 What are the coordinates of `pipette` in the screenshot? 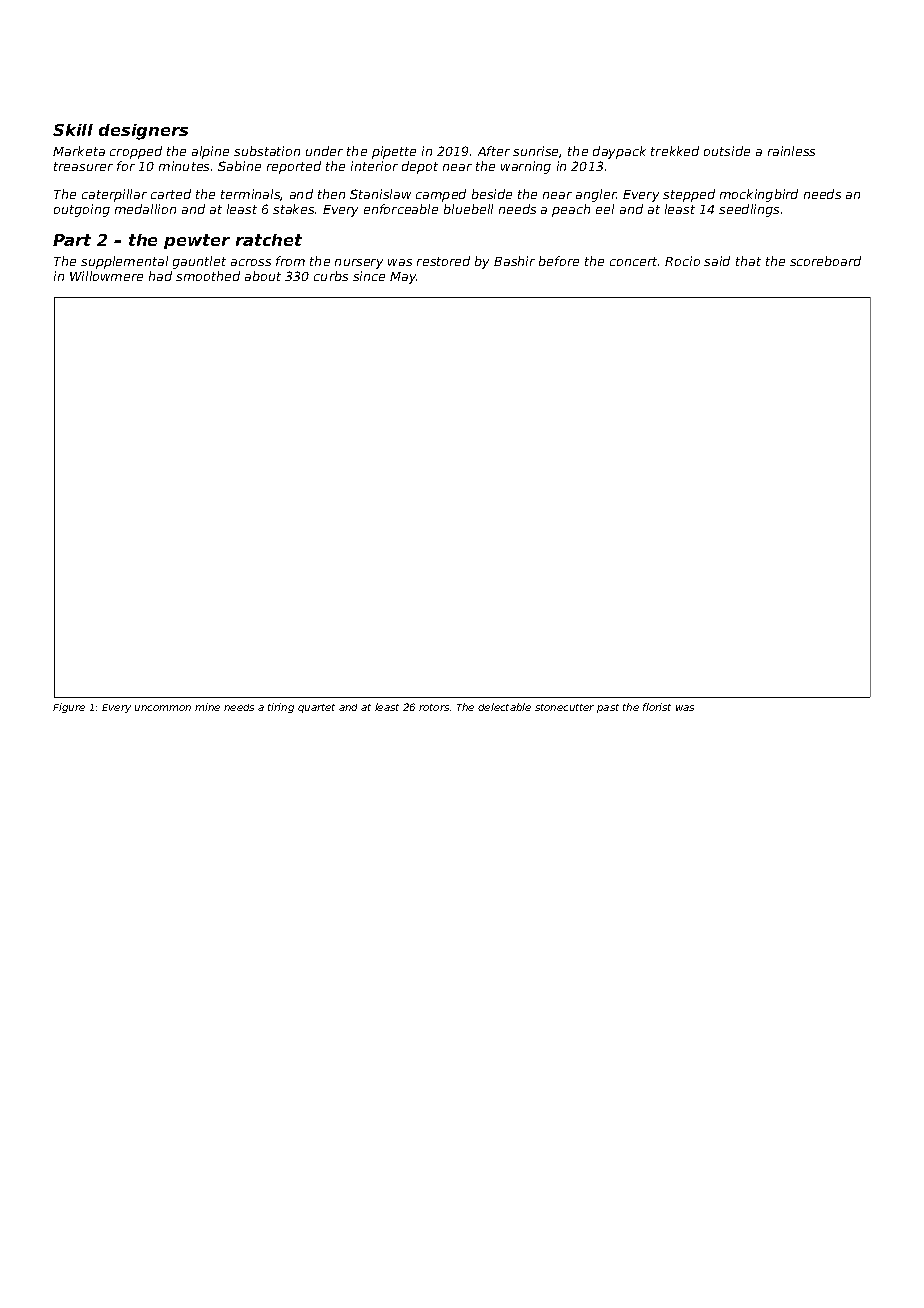 It's located at (394, 152).
